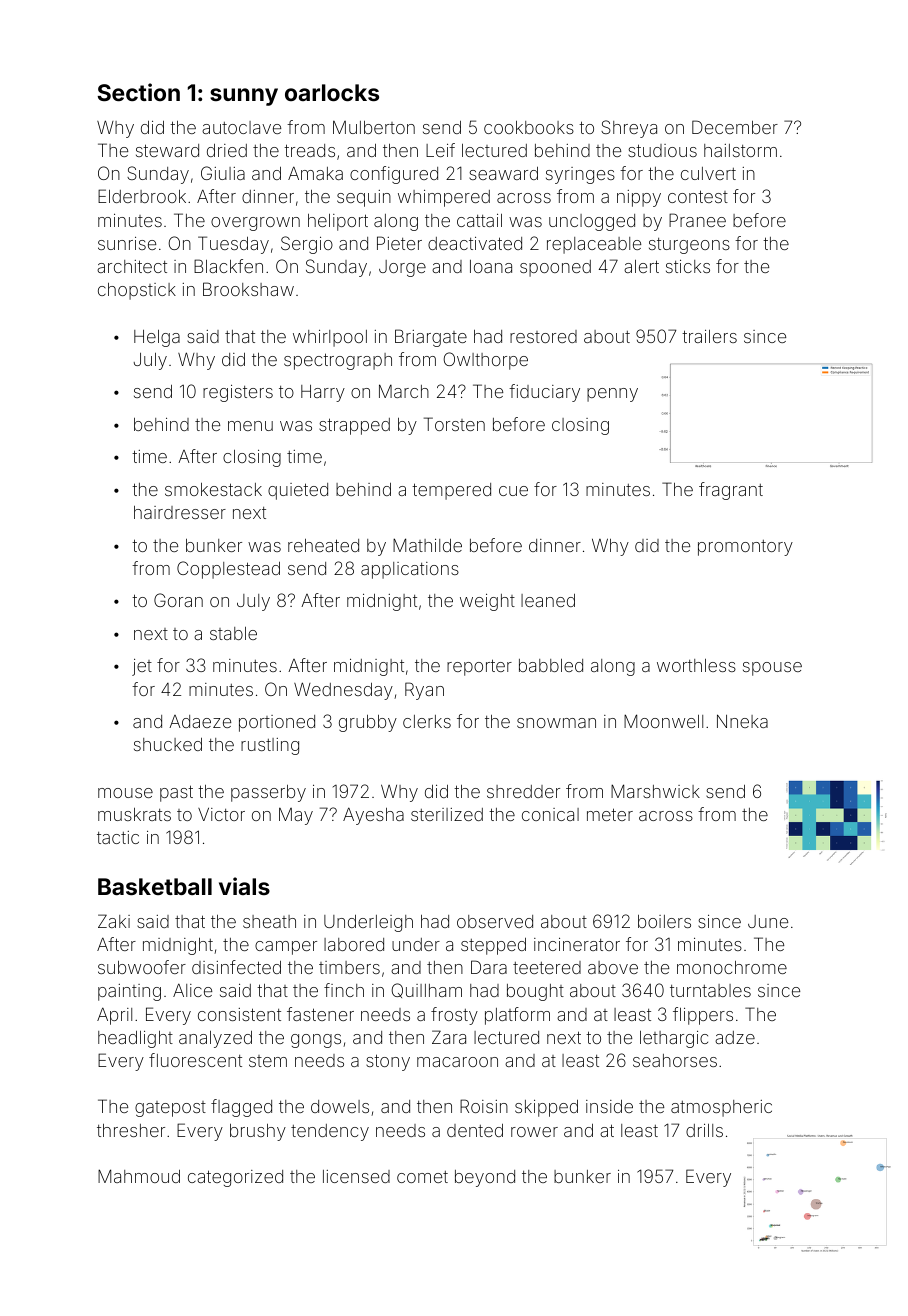  I want to click on teetered, so click(547, 967).
